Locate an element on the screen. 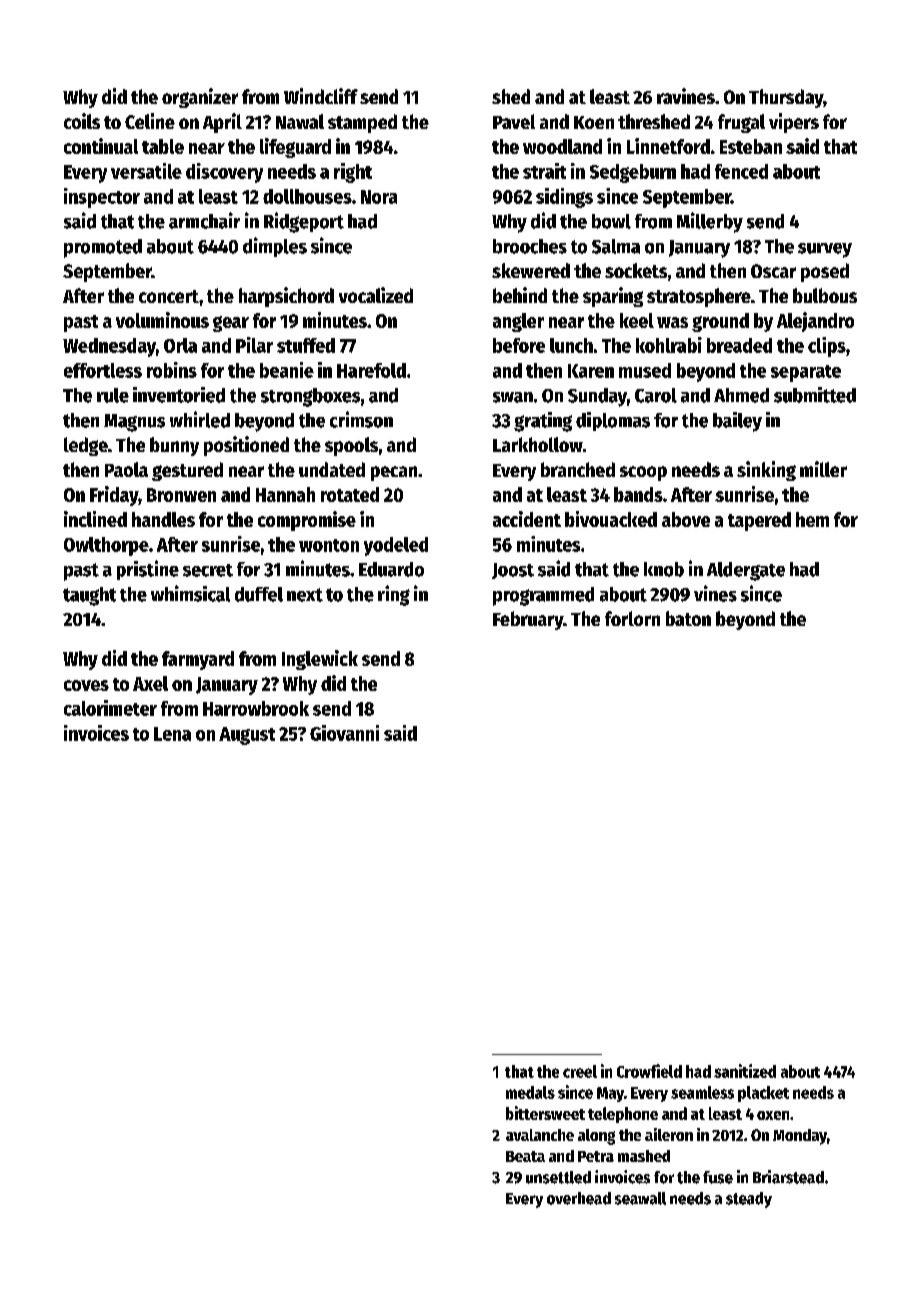 The height and width of the screenshot is (1311, 924). sinking is located at coordinates (766, 471).
